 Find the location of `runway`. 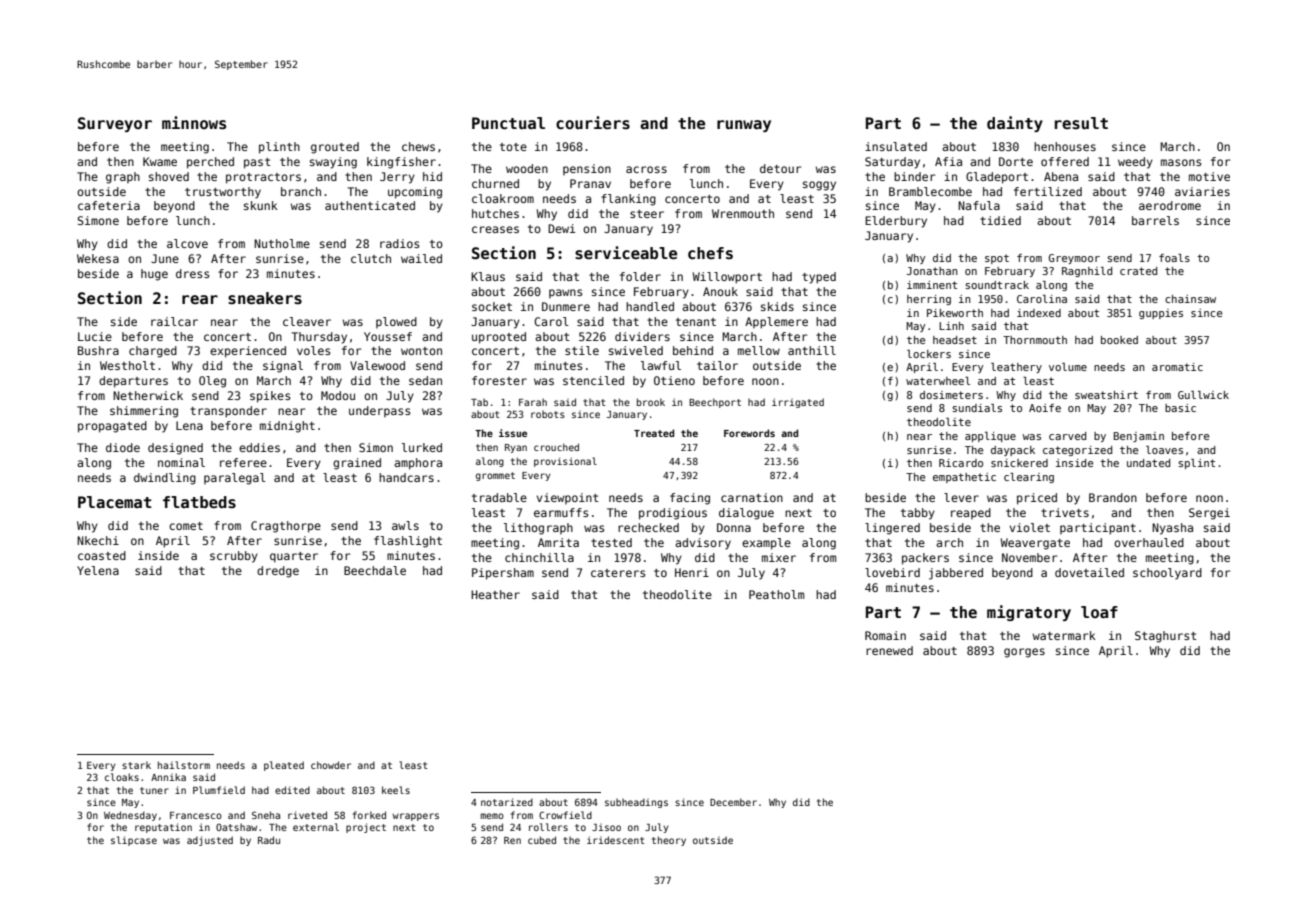

runway is located at coordinates (744, 126).
